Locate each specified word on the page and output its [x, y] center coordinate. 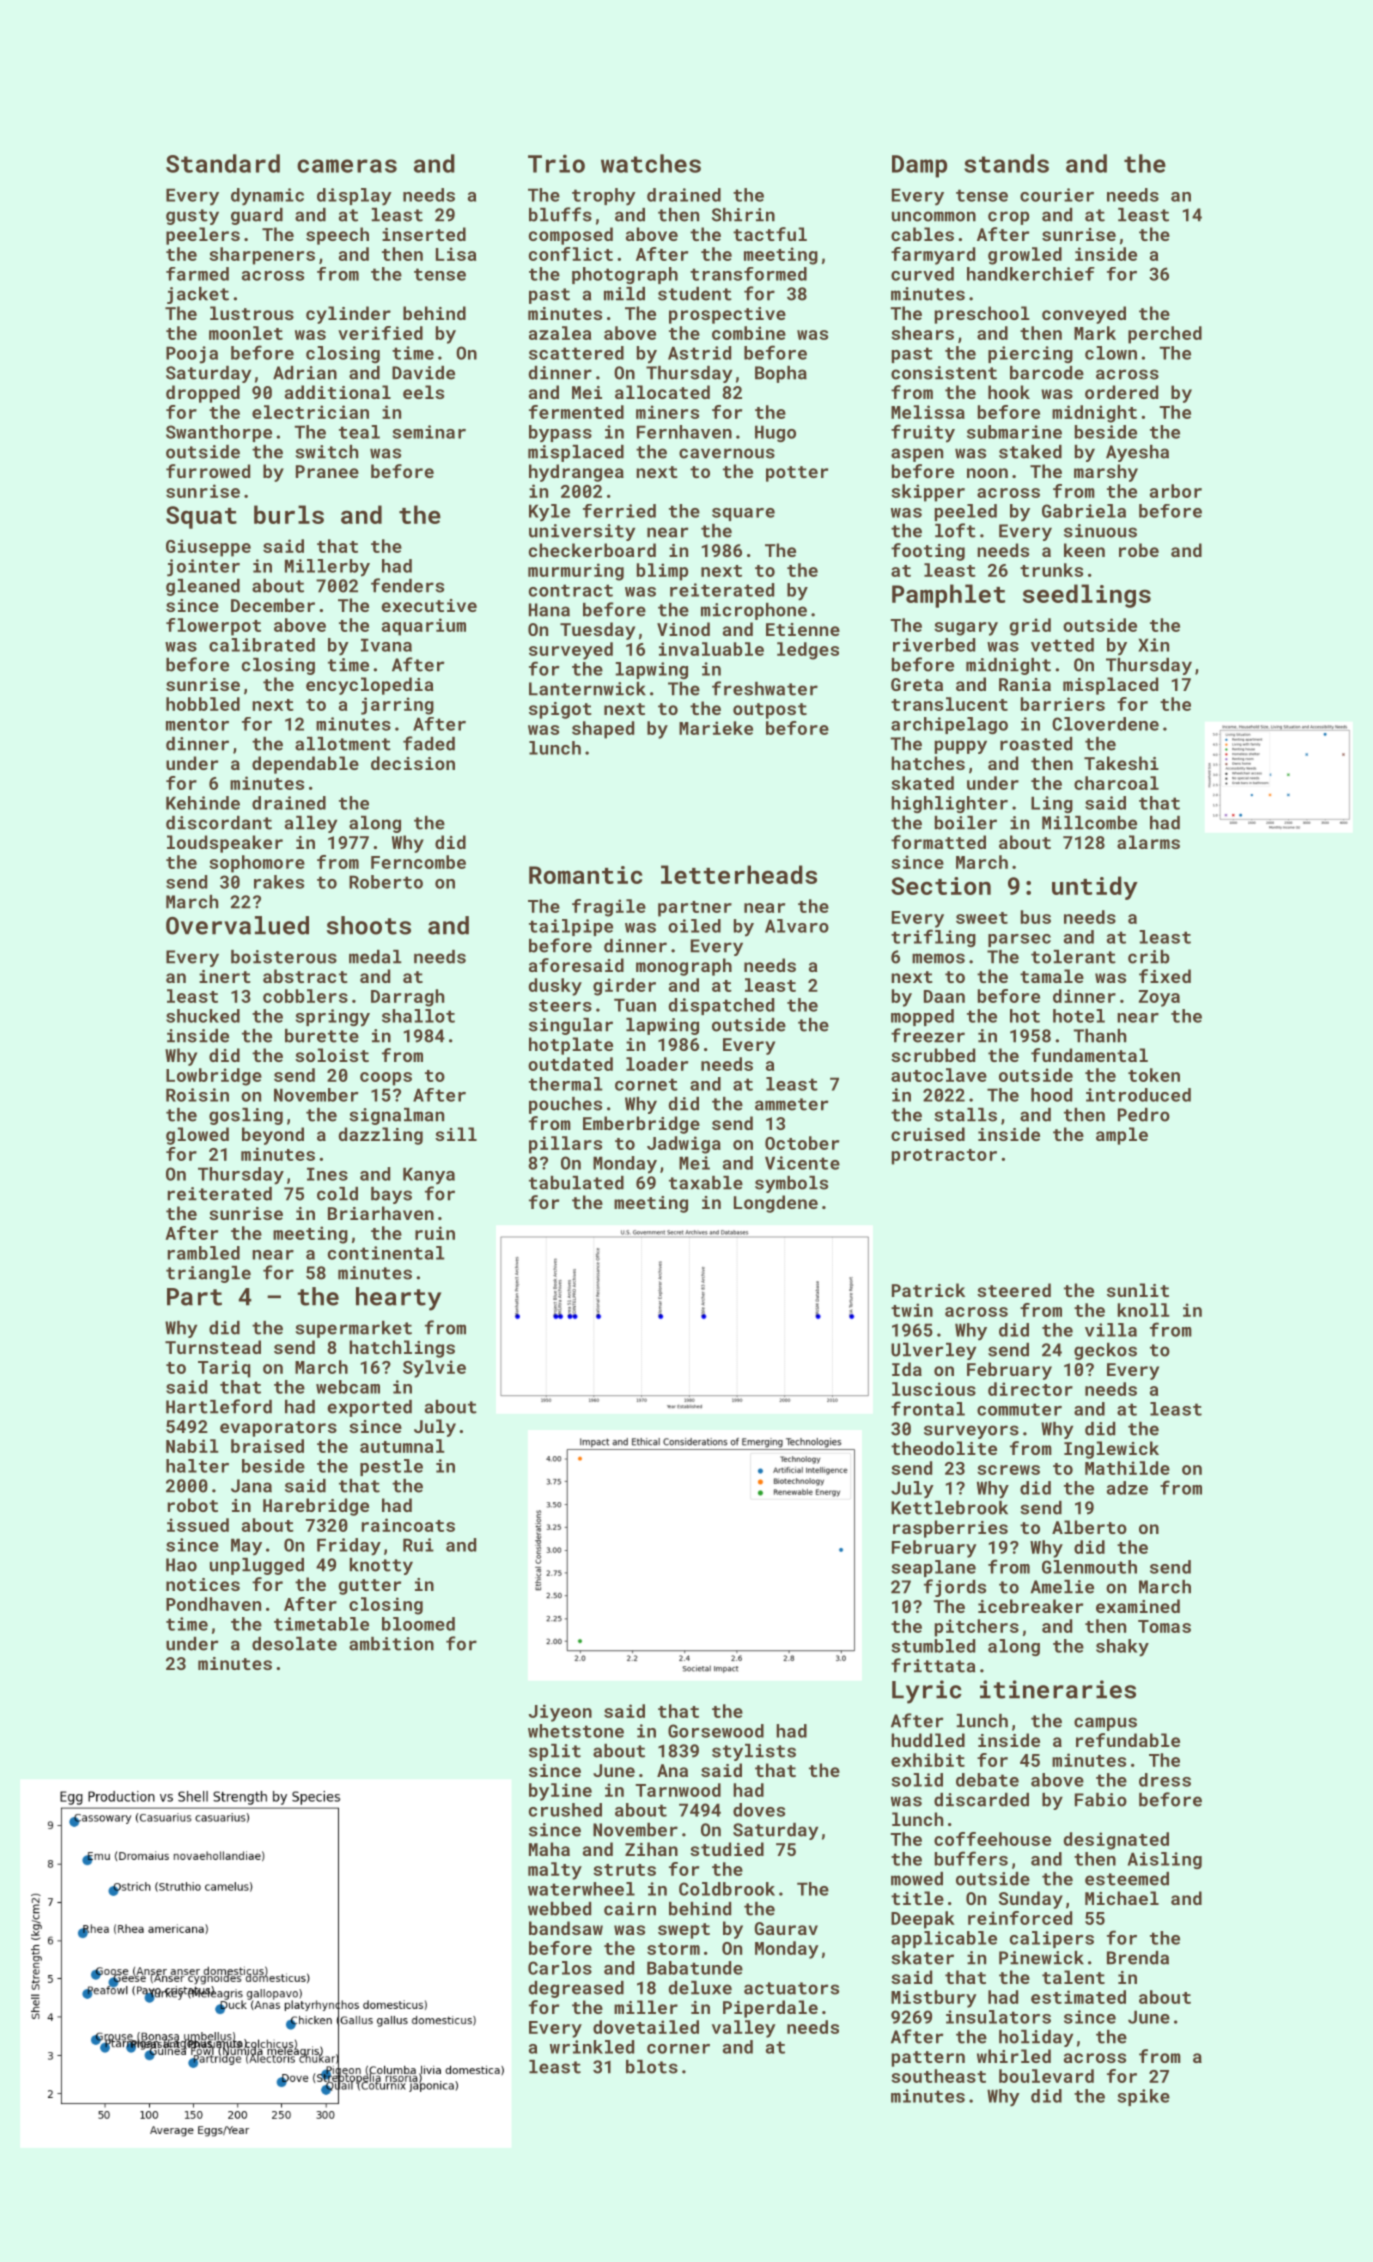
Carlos [560, 1968]
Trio [556, 163]
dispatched [721, 1006]
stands [1006, 163]
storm [673, 1949]
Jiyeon [560, 1713]
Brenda [1138, 1958]
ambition [391, 1644]
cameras [347, 166]
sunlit [1138, 1290]
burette [322, 1036]
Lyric [926, 1692]
